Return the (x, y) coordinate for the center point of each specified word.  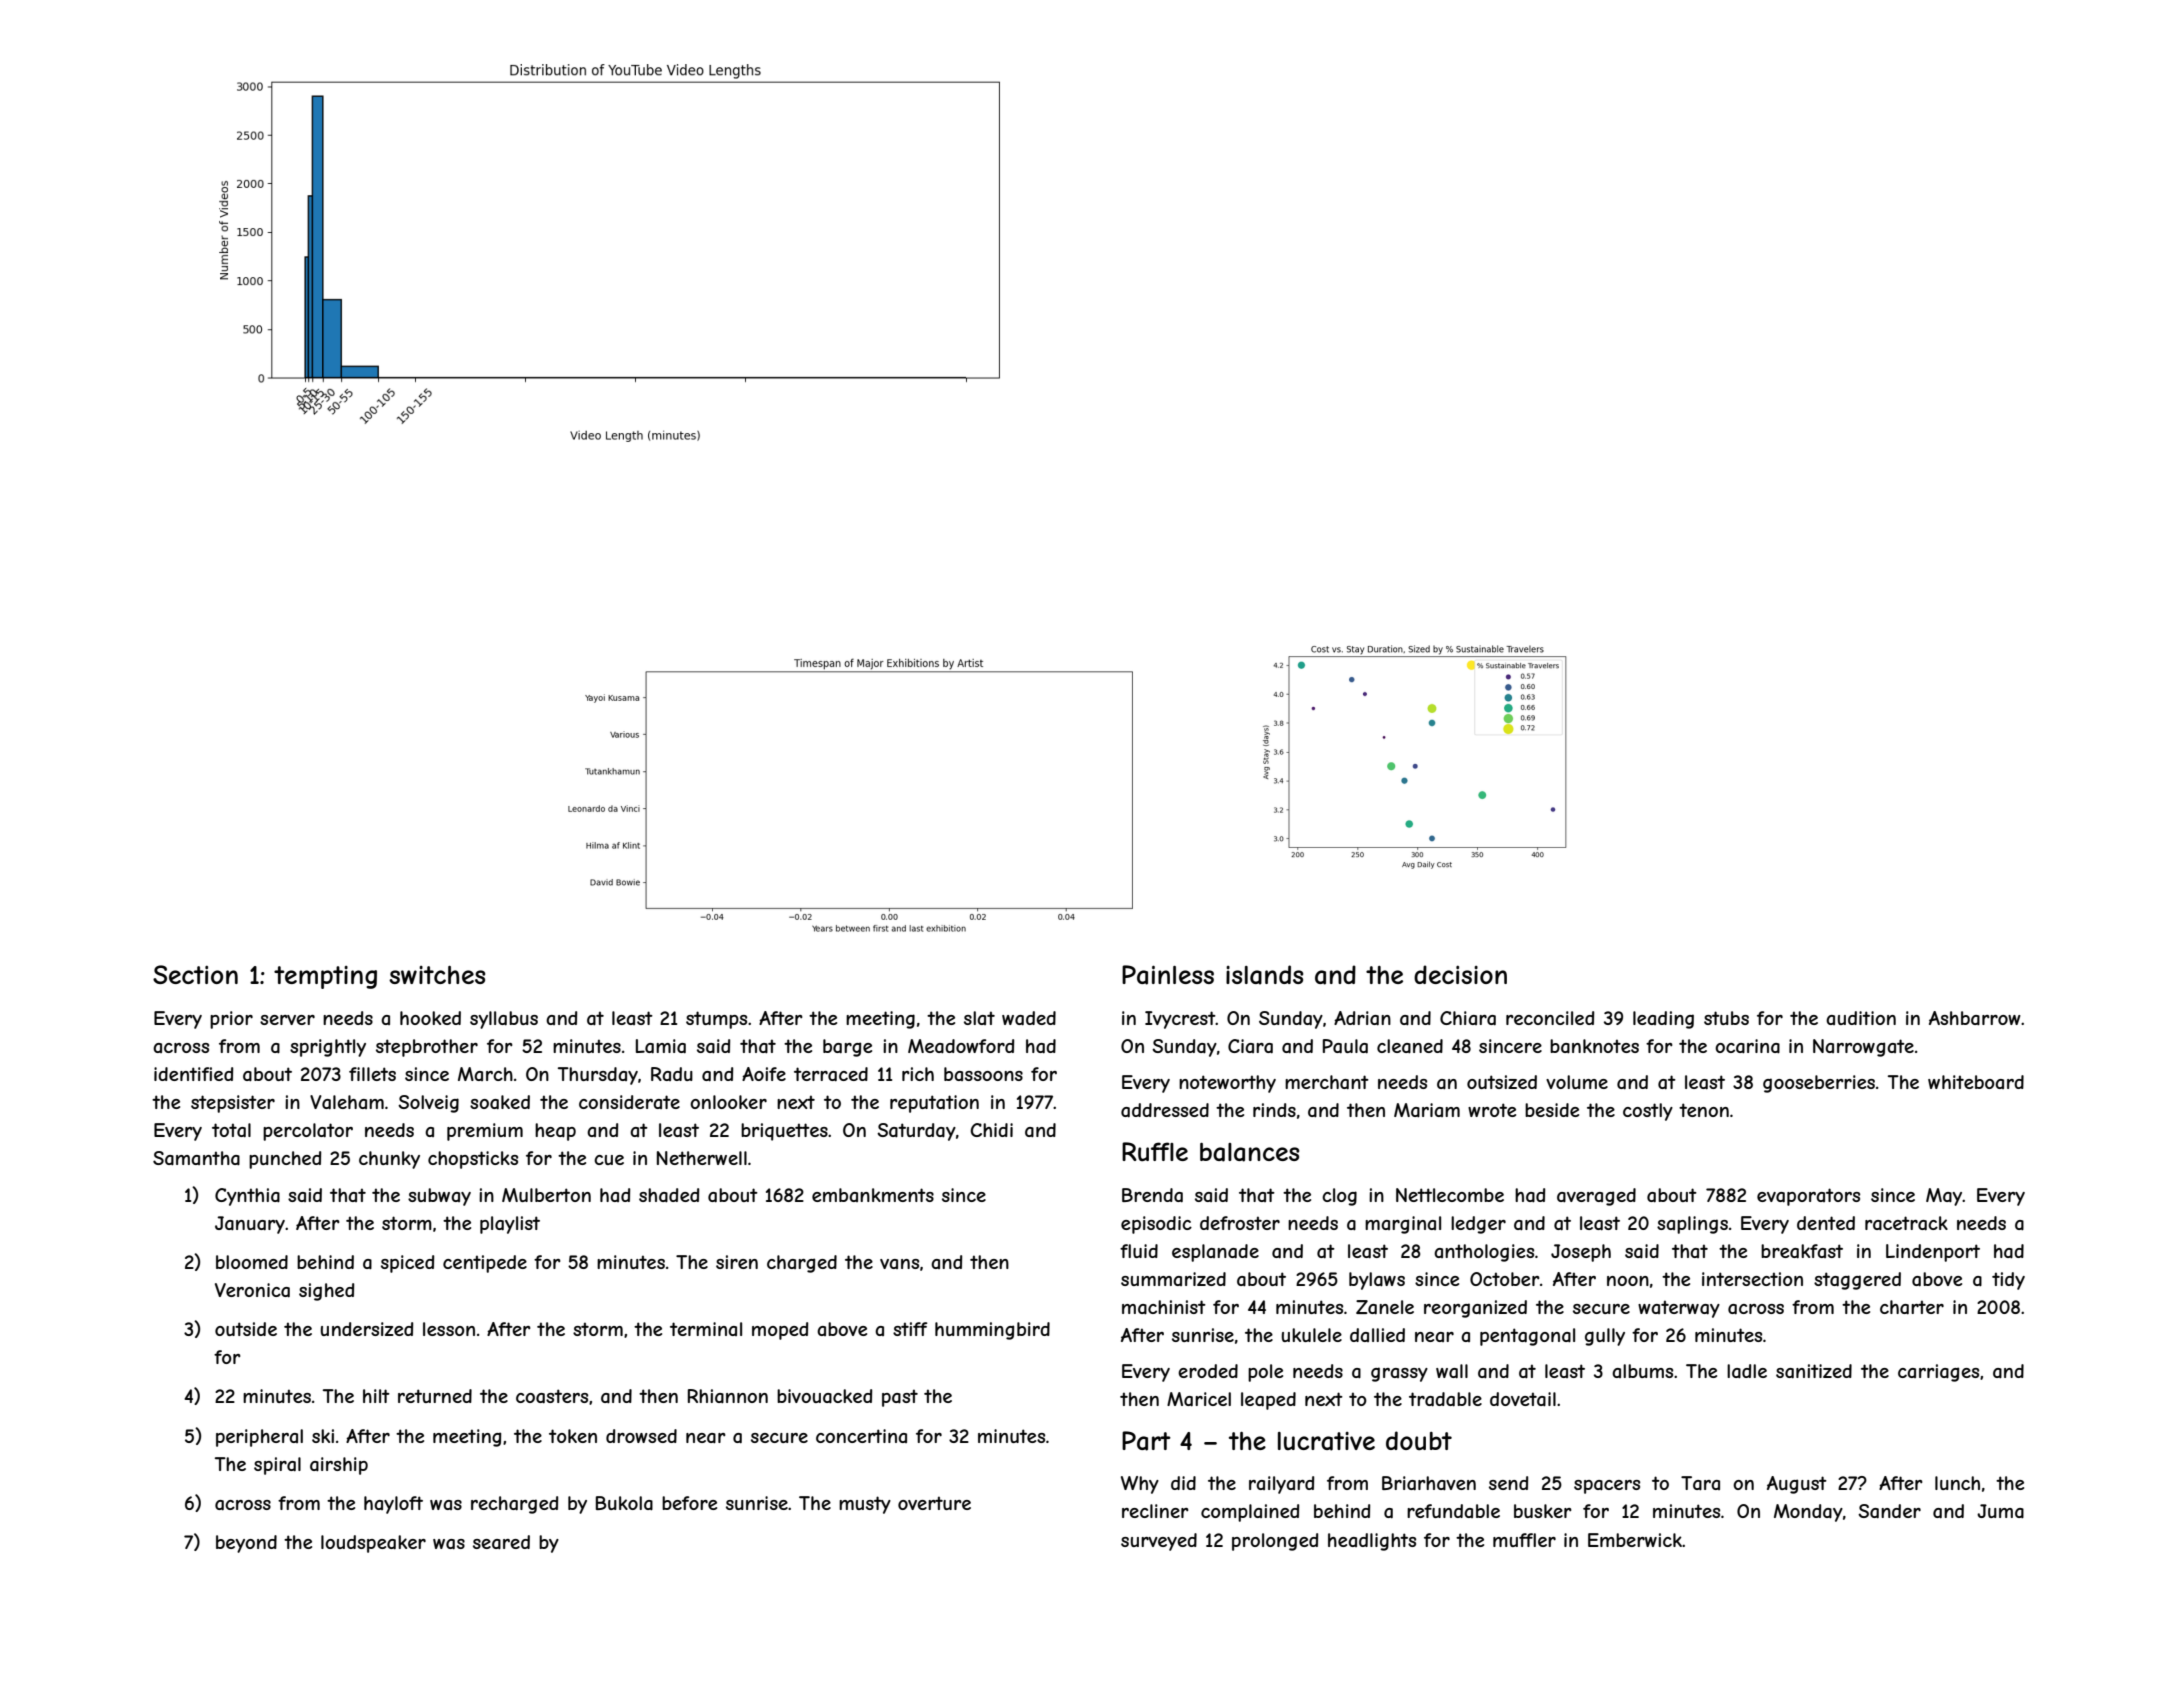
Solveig (428, 1104)
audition (1861, 1018)
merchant (1327, 1082)
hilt (376, 1396)
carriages (1938, 1373)
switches (437, 975)
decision (1460, 974)
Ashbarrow (1975, 1018)
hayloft (393, 1505)
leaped (1268, 1401)
